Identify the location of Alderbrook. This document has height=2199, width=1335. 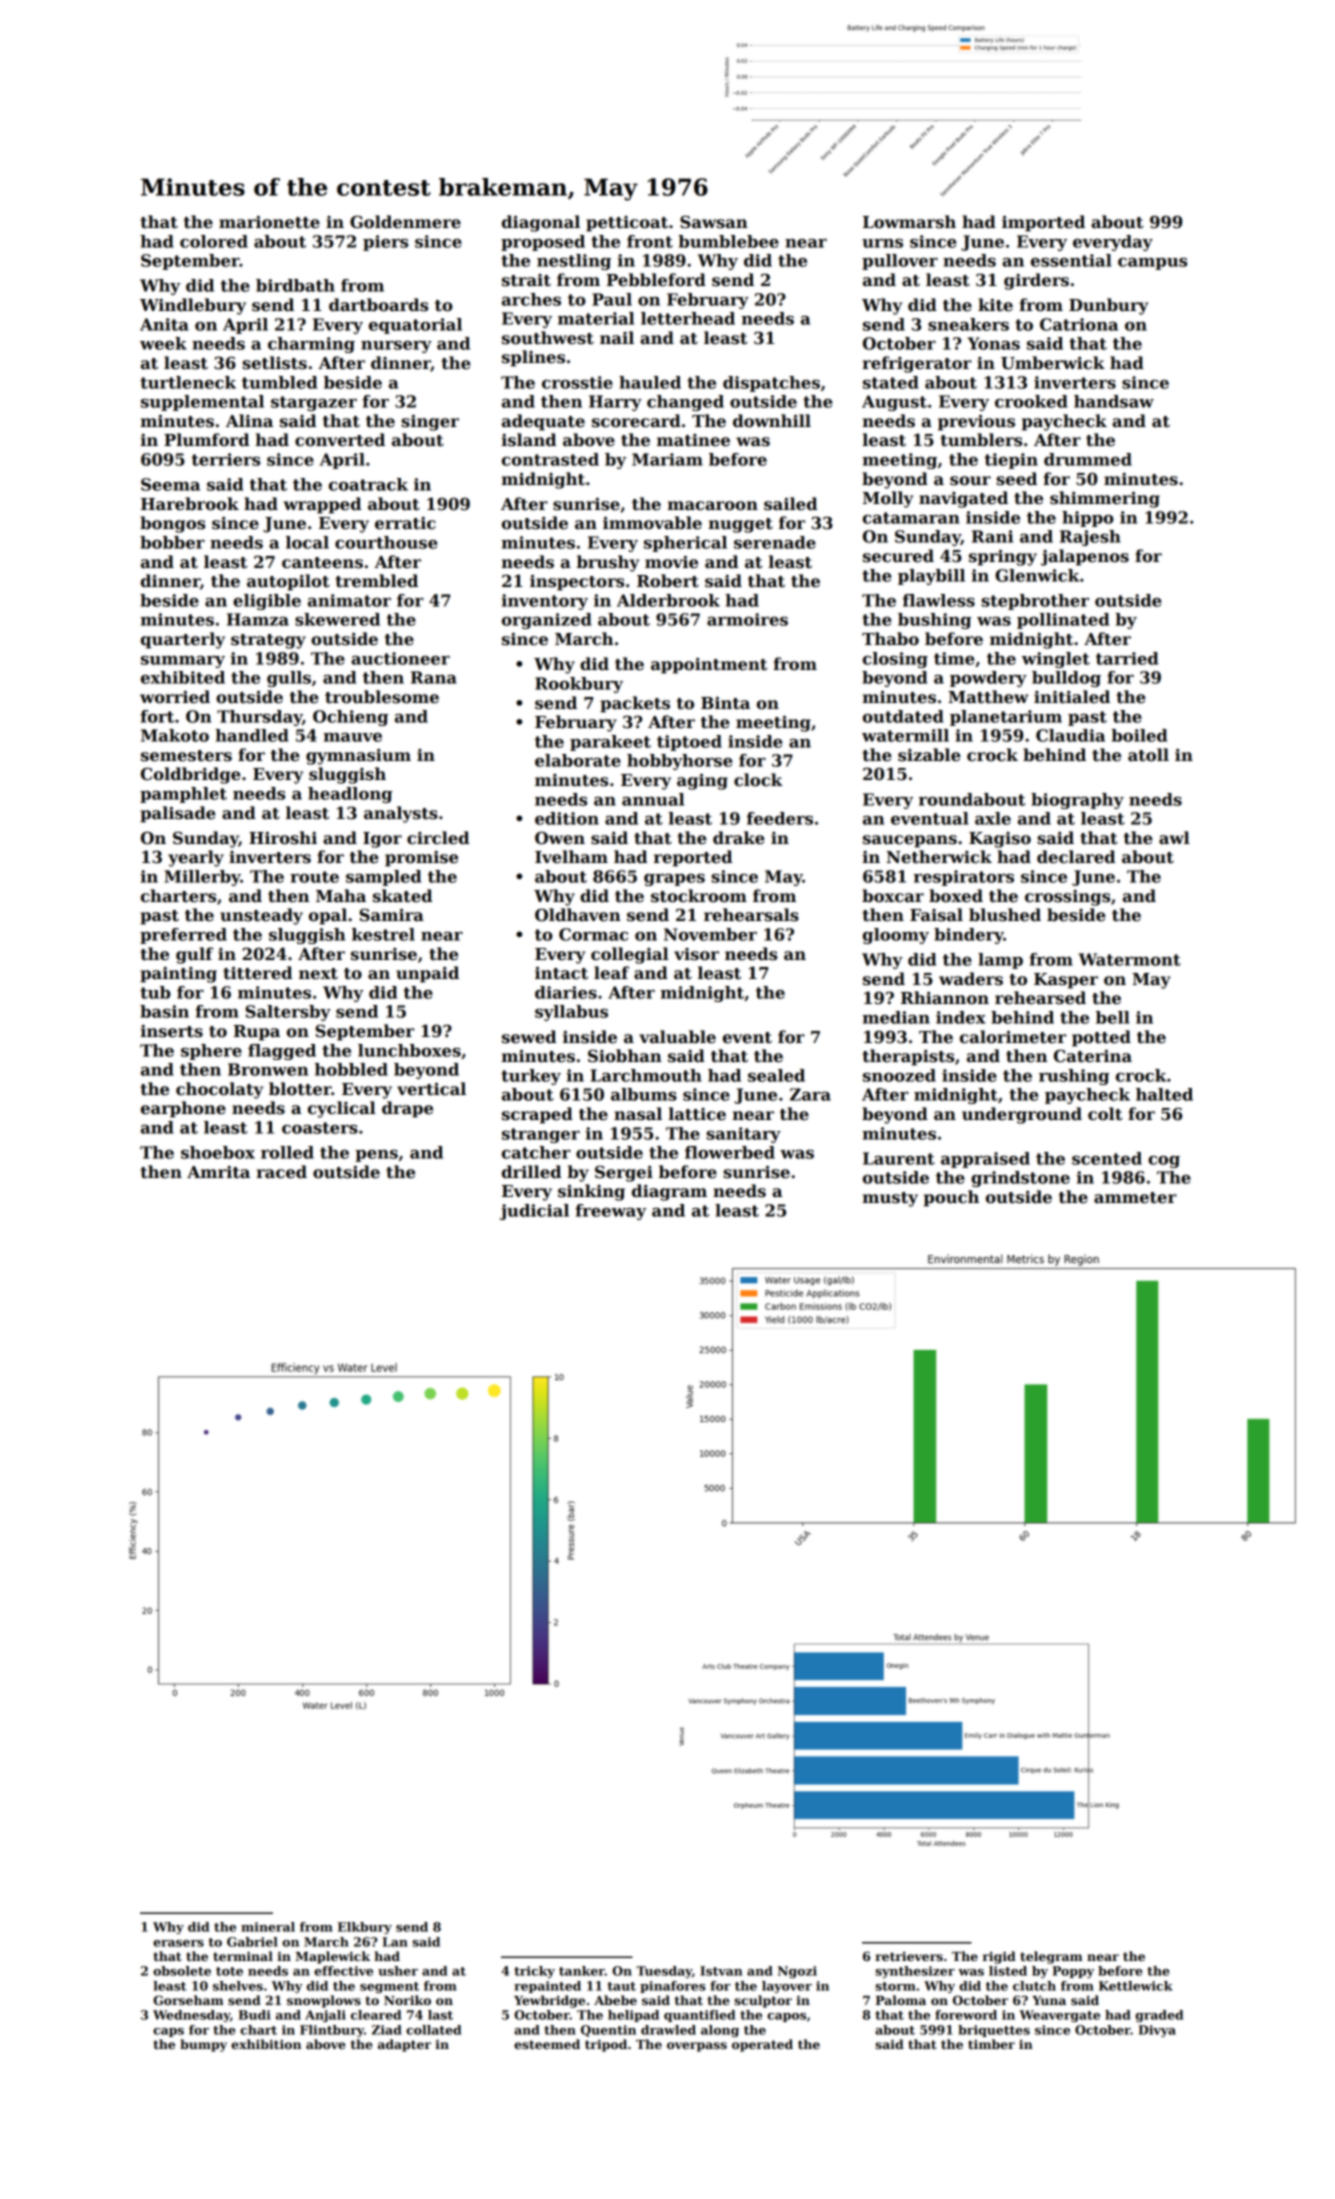
(668, 600).
